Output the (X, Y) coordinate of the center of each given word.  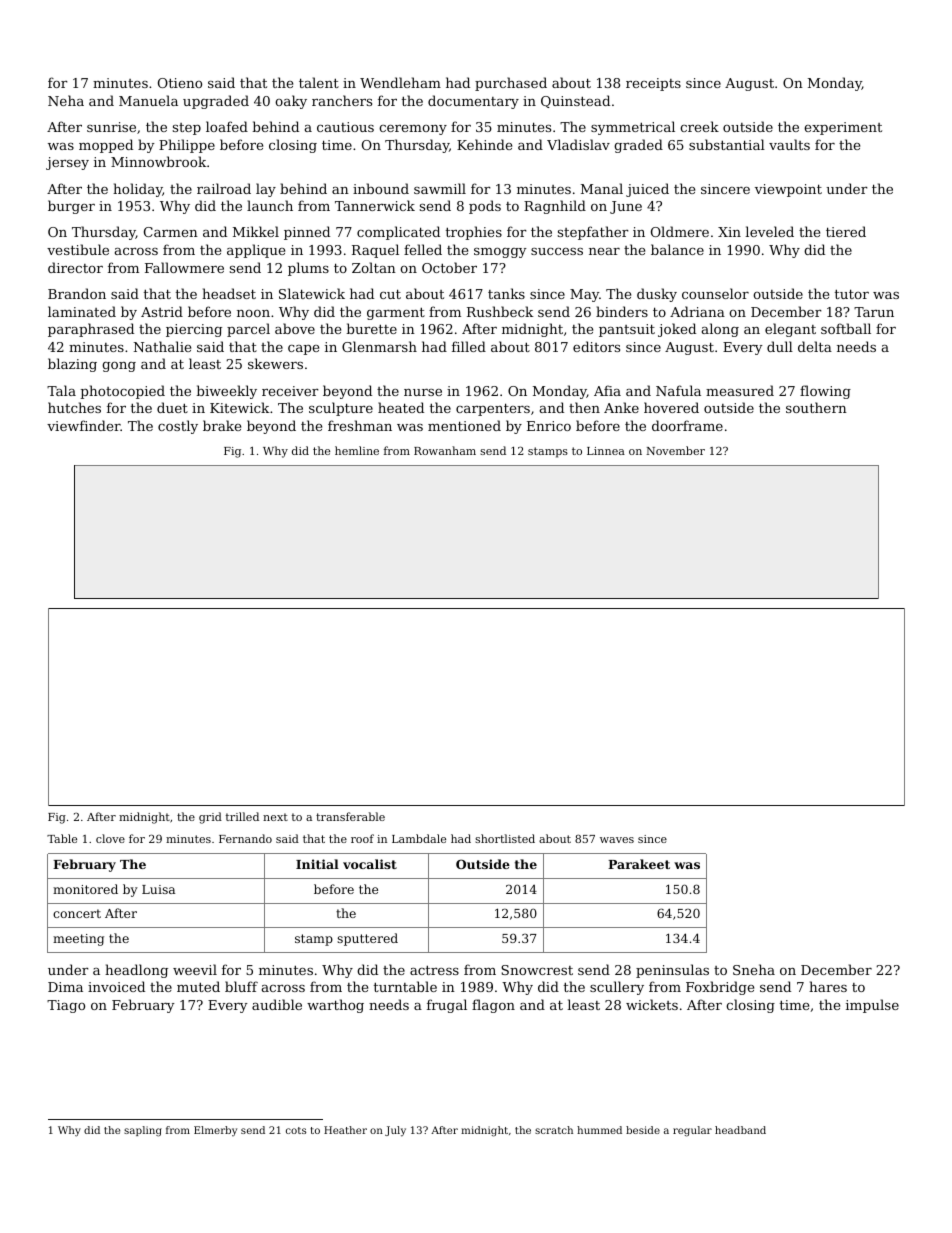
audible (277, 1004)
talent (319, 82)
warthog (335, 1006)
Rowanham (445, 450)
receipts (653, 84)
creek (699, 126)
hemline (357, 450)
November (675, 450)
